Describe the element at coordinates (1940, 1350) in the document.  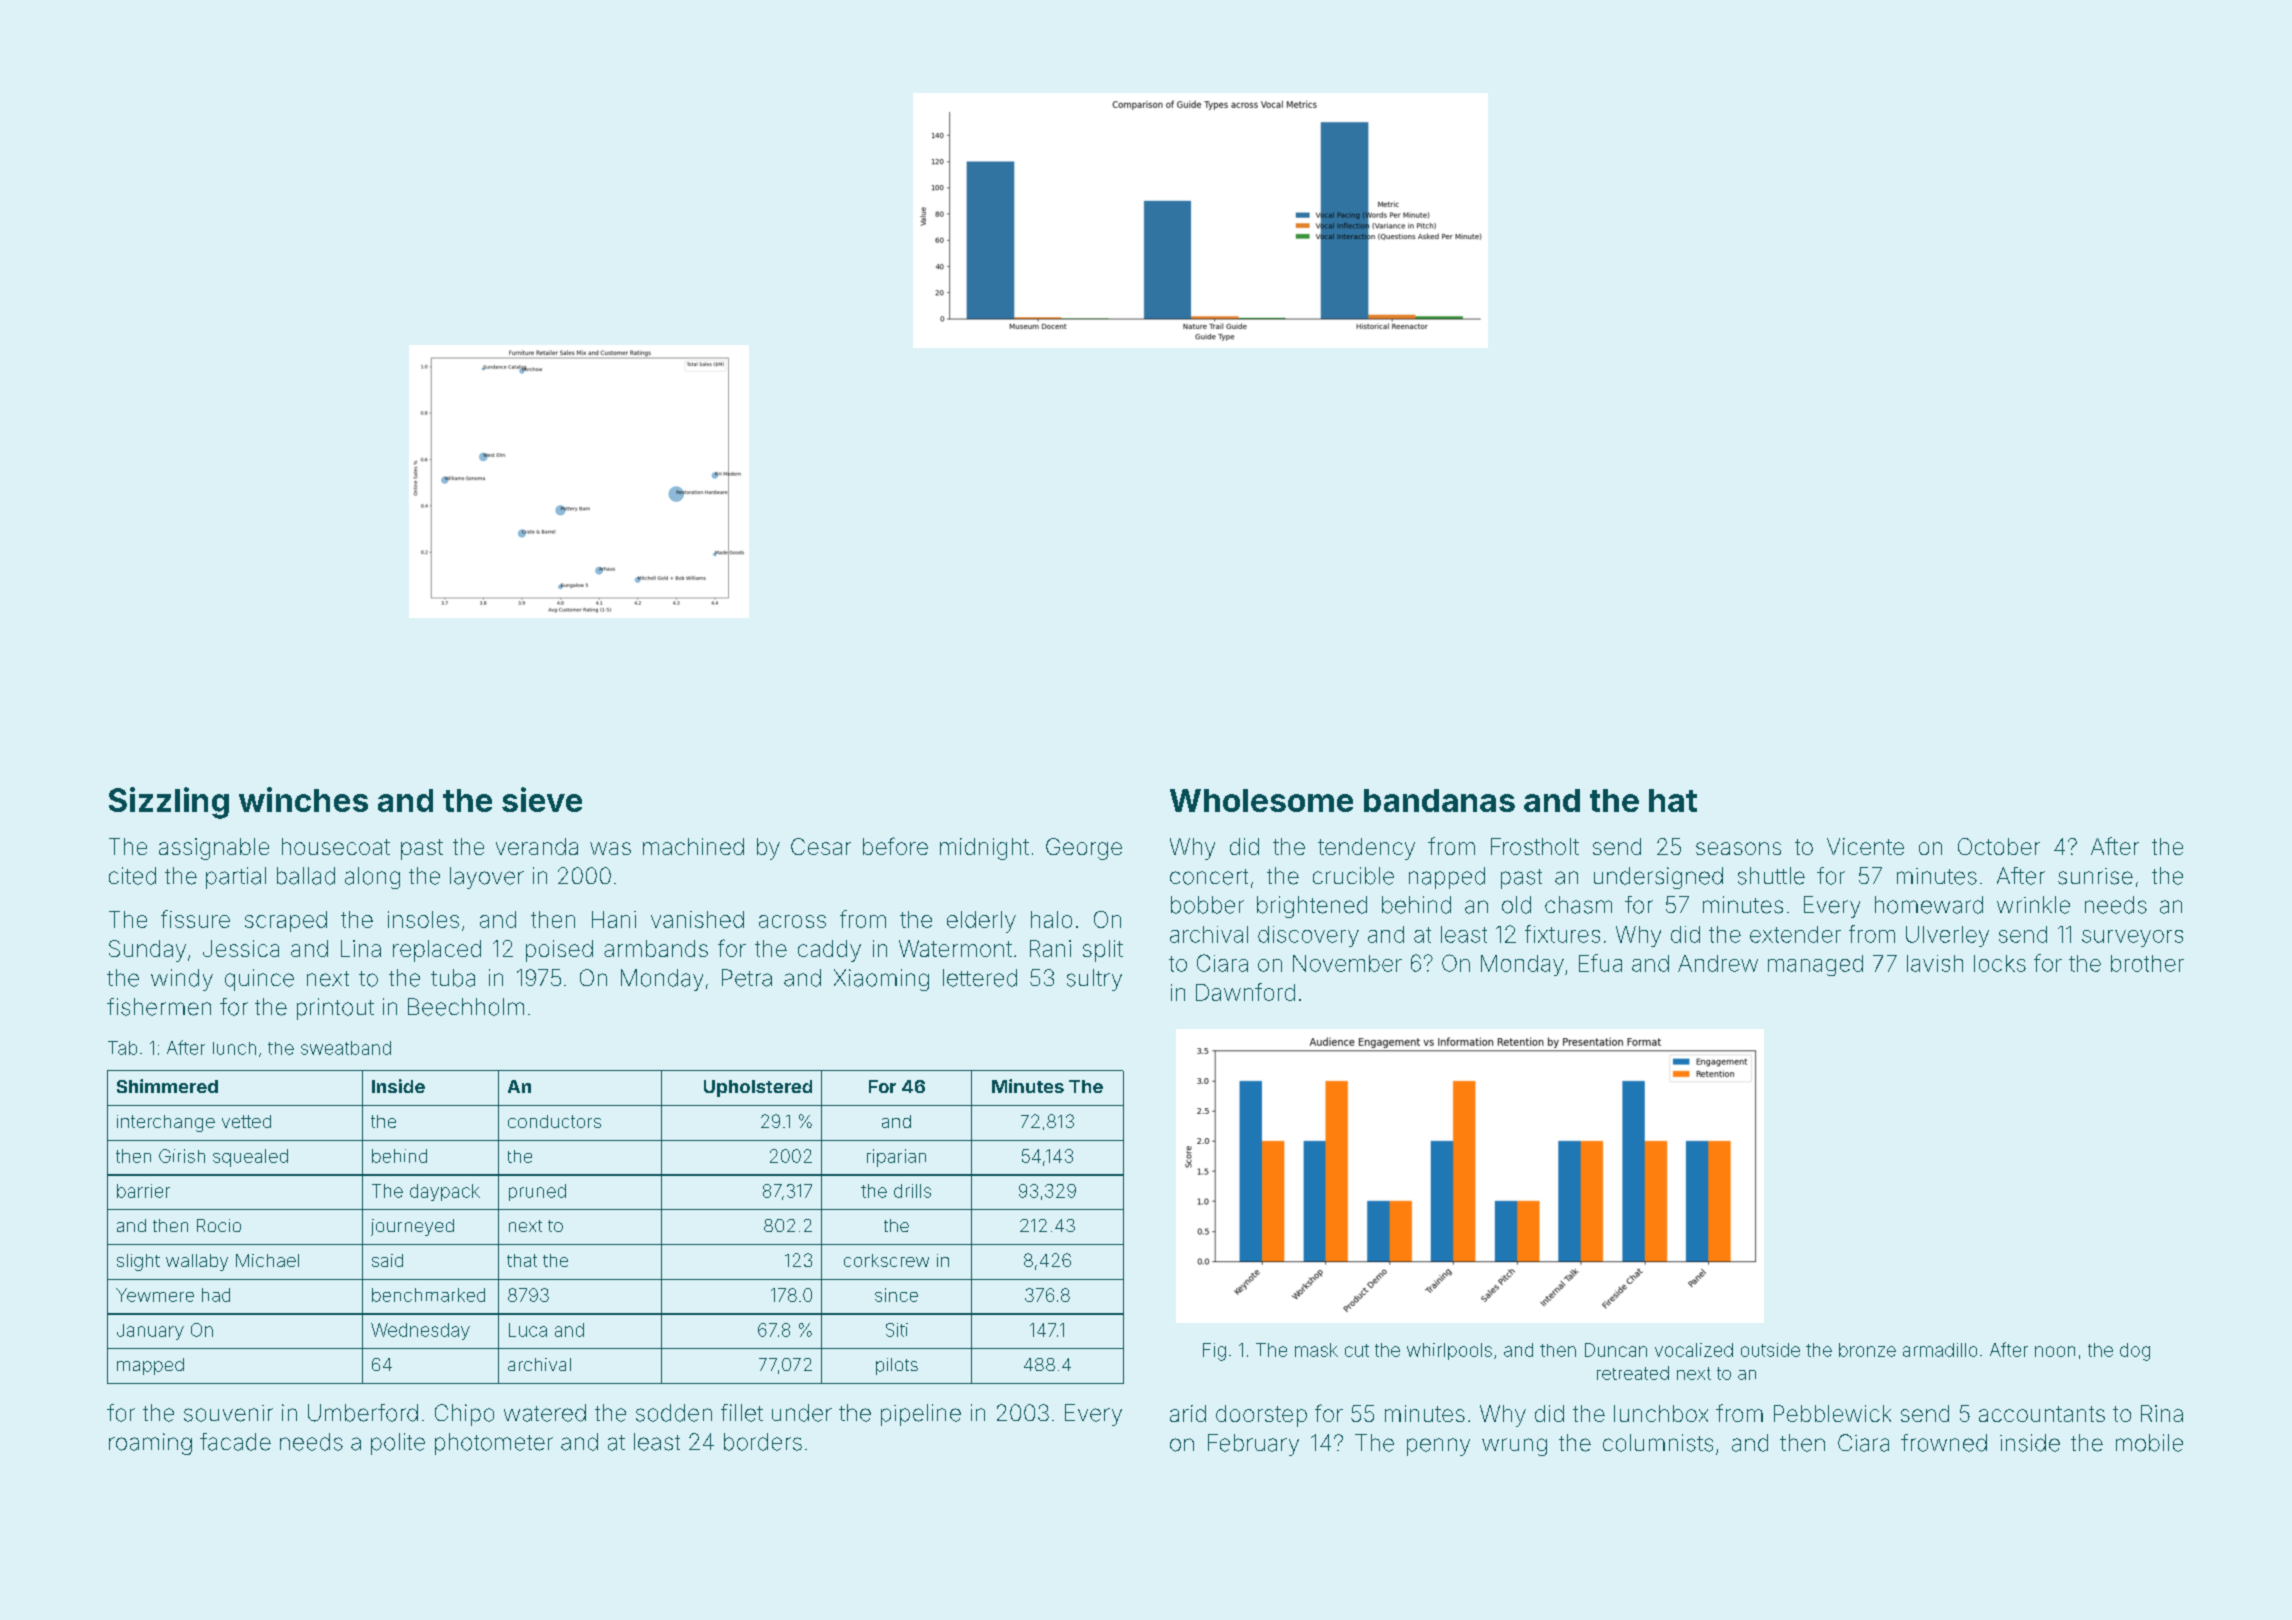
I see `armadillo` at that location.
